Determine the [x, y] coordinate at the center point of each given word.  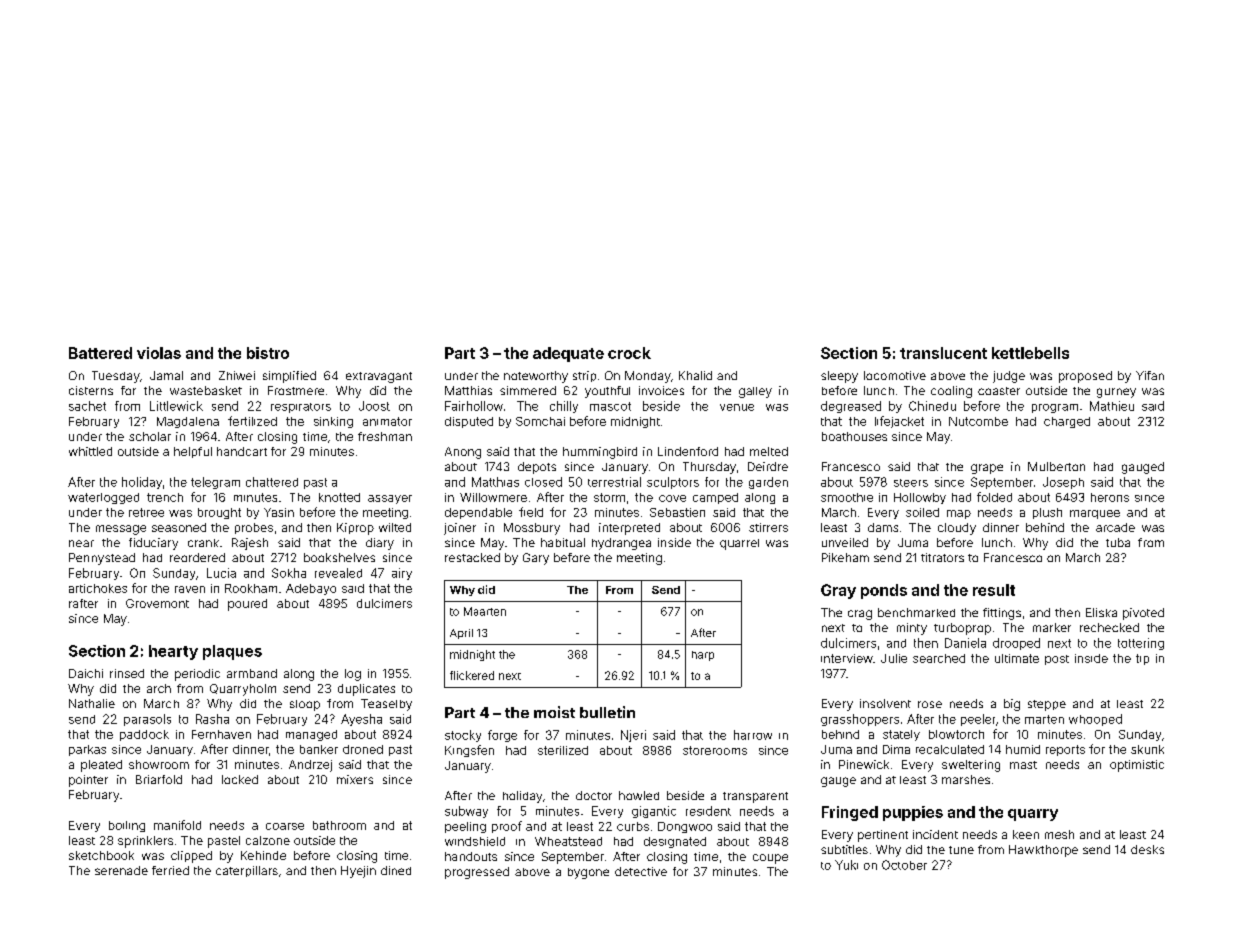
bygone [588, 873]
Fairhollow [474, 406]
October [904, 865]
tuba [1118, 542]
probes [254, 528]
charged [1067, 422]
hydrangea [621, 544]
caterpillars [247, 871]
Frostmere [296, 390]
